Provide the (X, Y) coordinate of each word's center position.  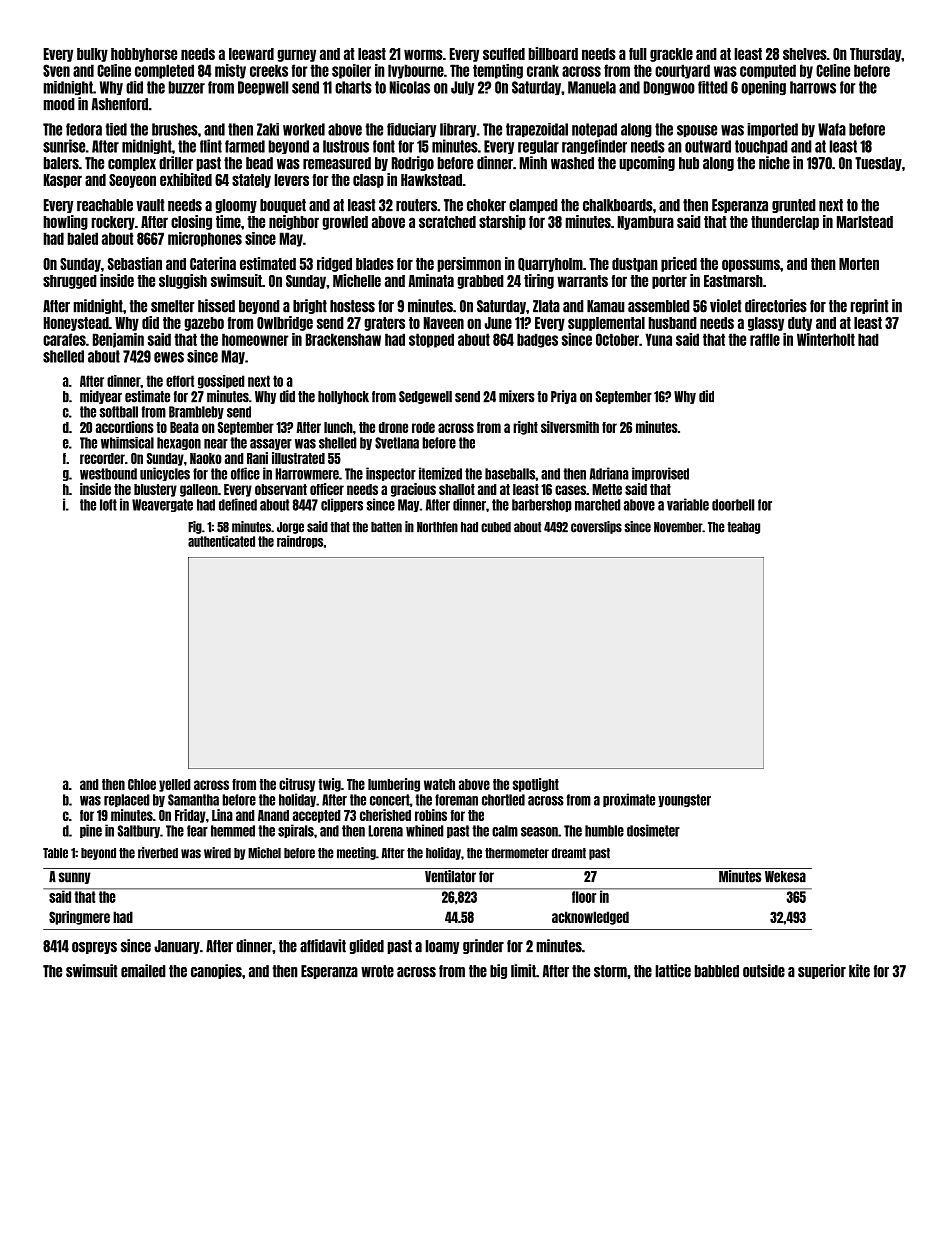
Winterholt (826, 339)
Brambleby (196, 412)
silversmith (570, 427)
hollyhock (343, 397)
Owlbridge (285, 323)
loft (108, 505)
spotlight (536, 785)
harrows (813, 87)
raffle (765, 339)
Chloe (142, 784)
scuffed (504, 54)
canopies (216, 971)
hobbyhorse (144, 55)
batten (386, 527)
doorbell (733, 505)
